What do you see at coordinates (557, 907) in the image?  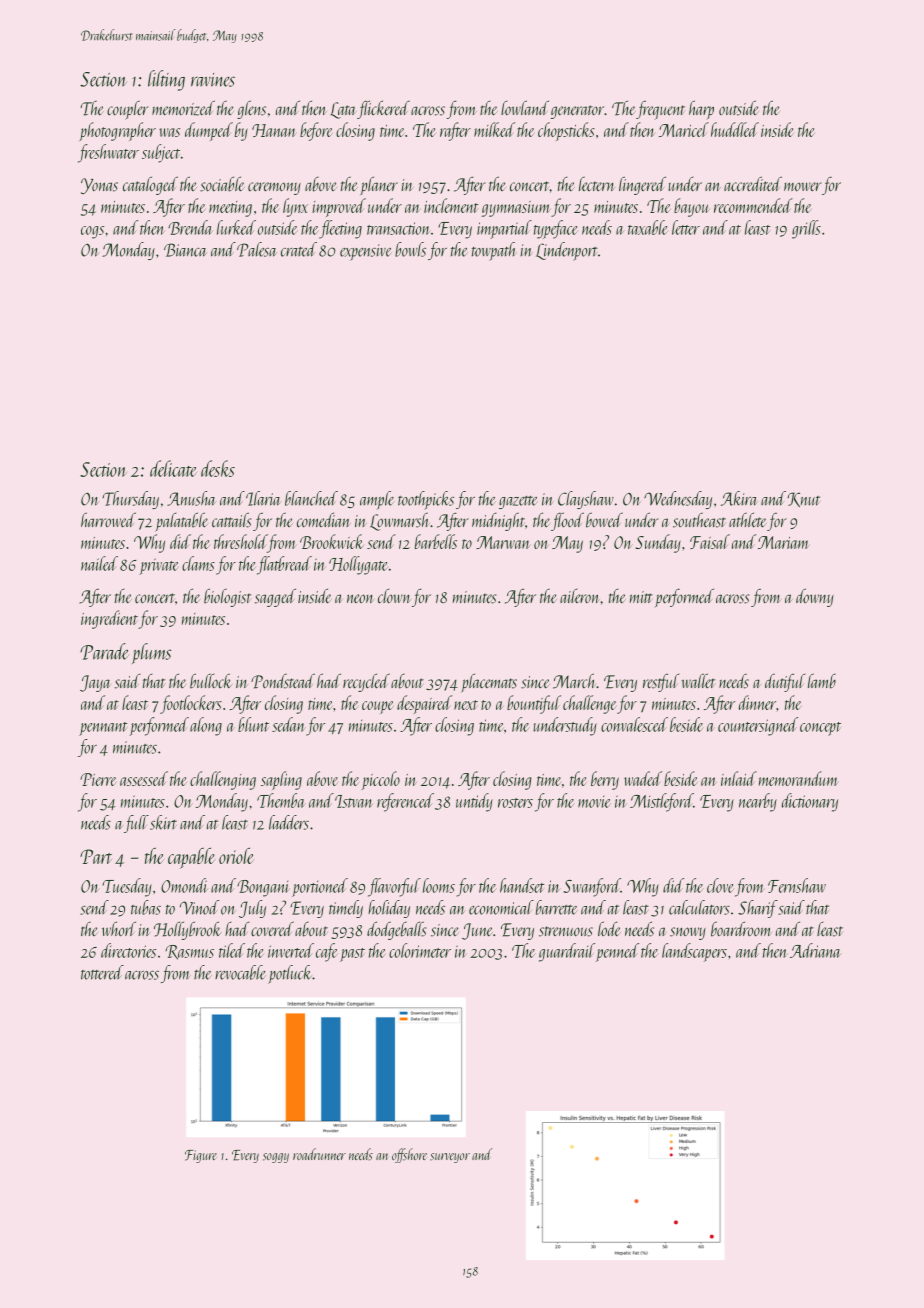 I see `barrette` at bounding box center [557, 907].
